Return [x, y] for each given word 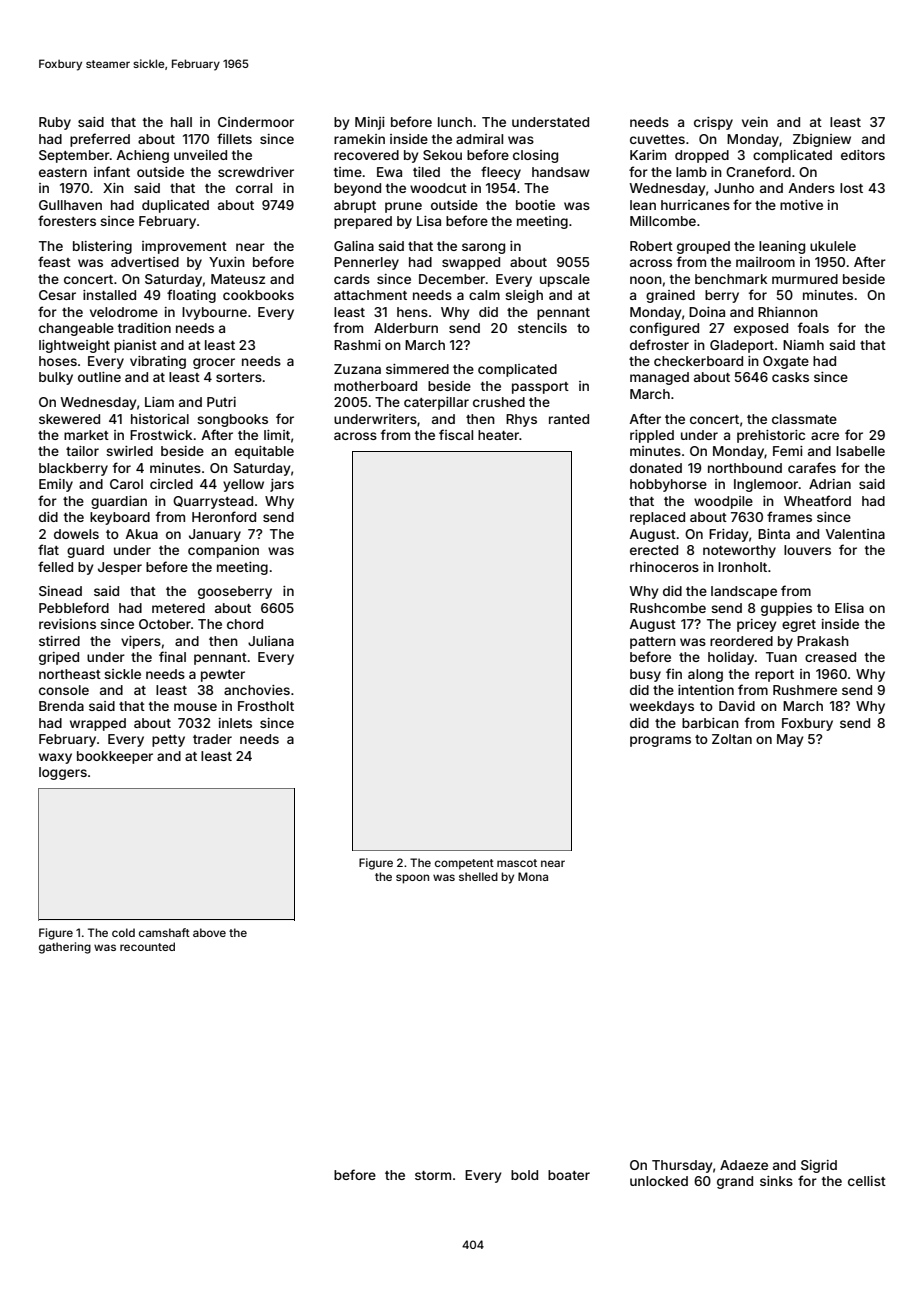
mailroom [765, 262]
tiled [426, 172]
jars [282, 485]
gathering [65, 948]
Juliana [271, 641]
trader [212, 739]
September [74, 156]
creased [830, 657]
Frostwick [161, 435]
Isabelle [860, 451]
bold [524, 1175]
